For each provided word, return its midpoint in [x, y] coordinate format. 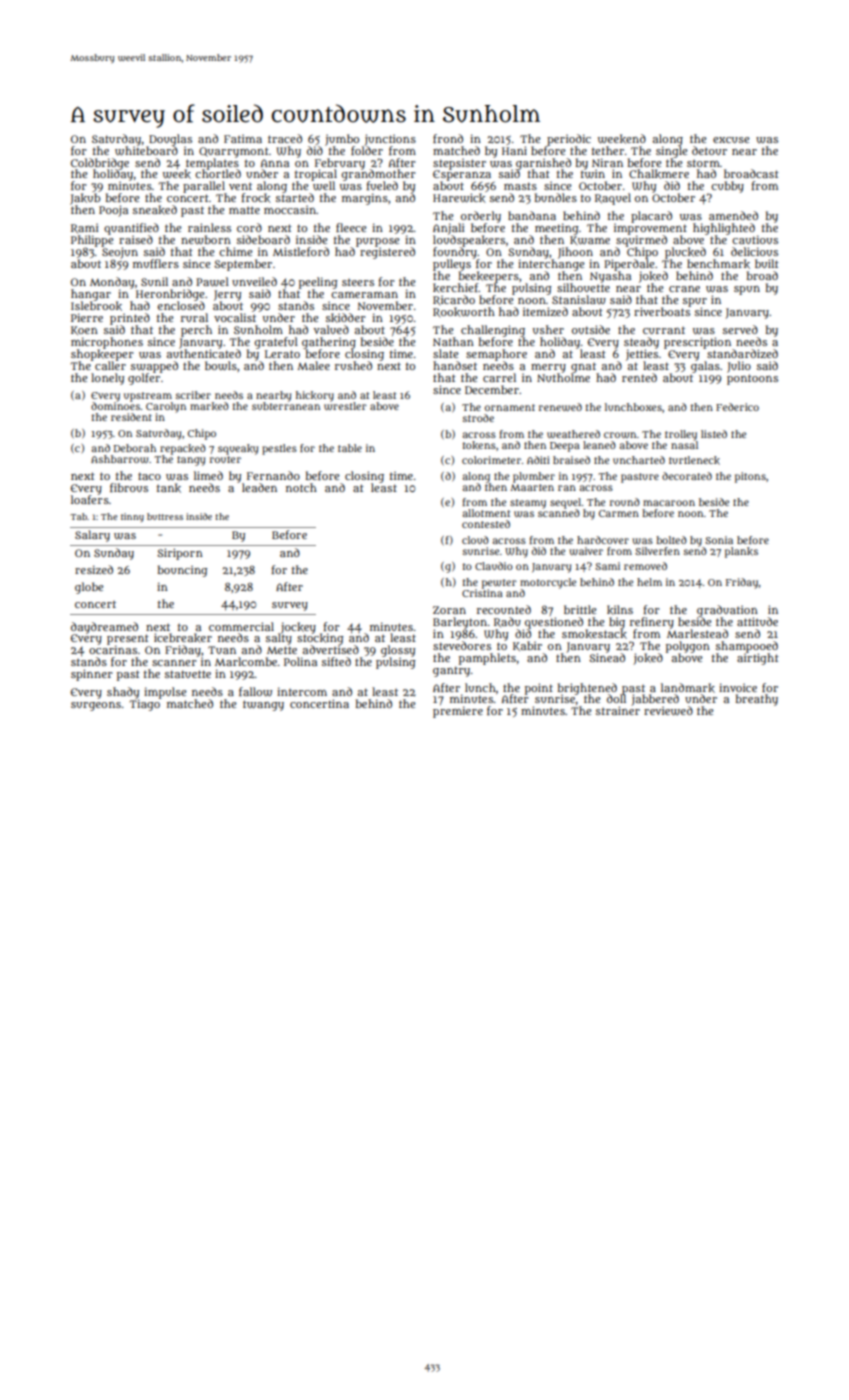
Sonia [719, 540]
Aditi [538, 460]
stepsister [459, 164]
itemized [545, 311]
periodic [569, 139]
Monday [112, 283]
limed [208, 475]
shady [123, 693]
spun [747, 290]
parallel [205, 187]
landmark [688, 688]
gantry [451, 671]
